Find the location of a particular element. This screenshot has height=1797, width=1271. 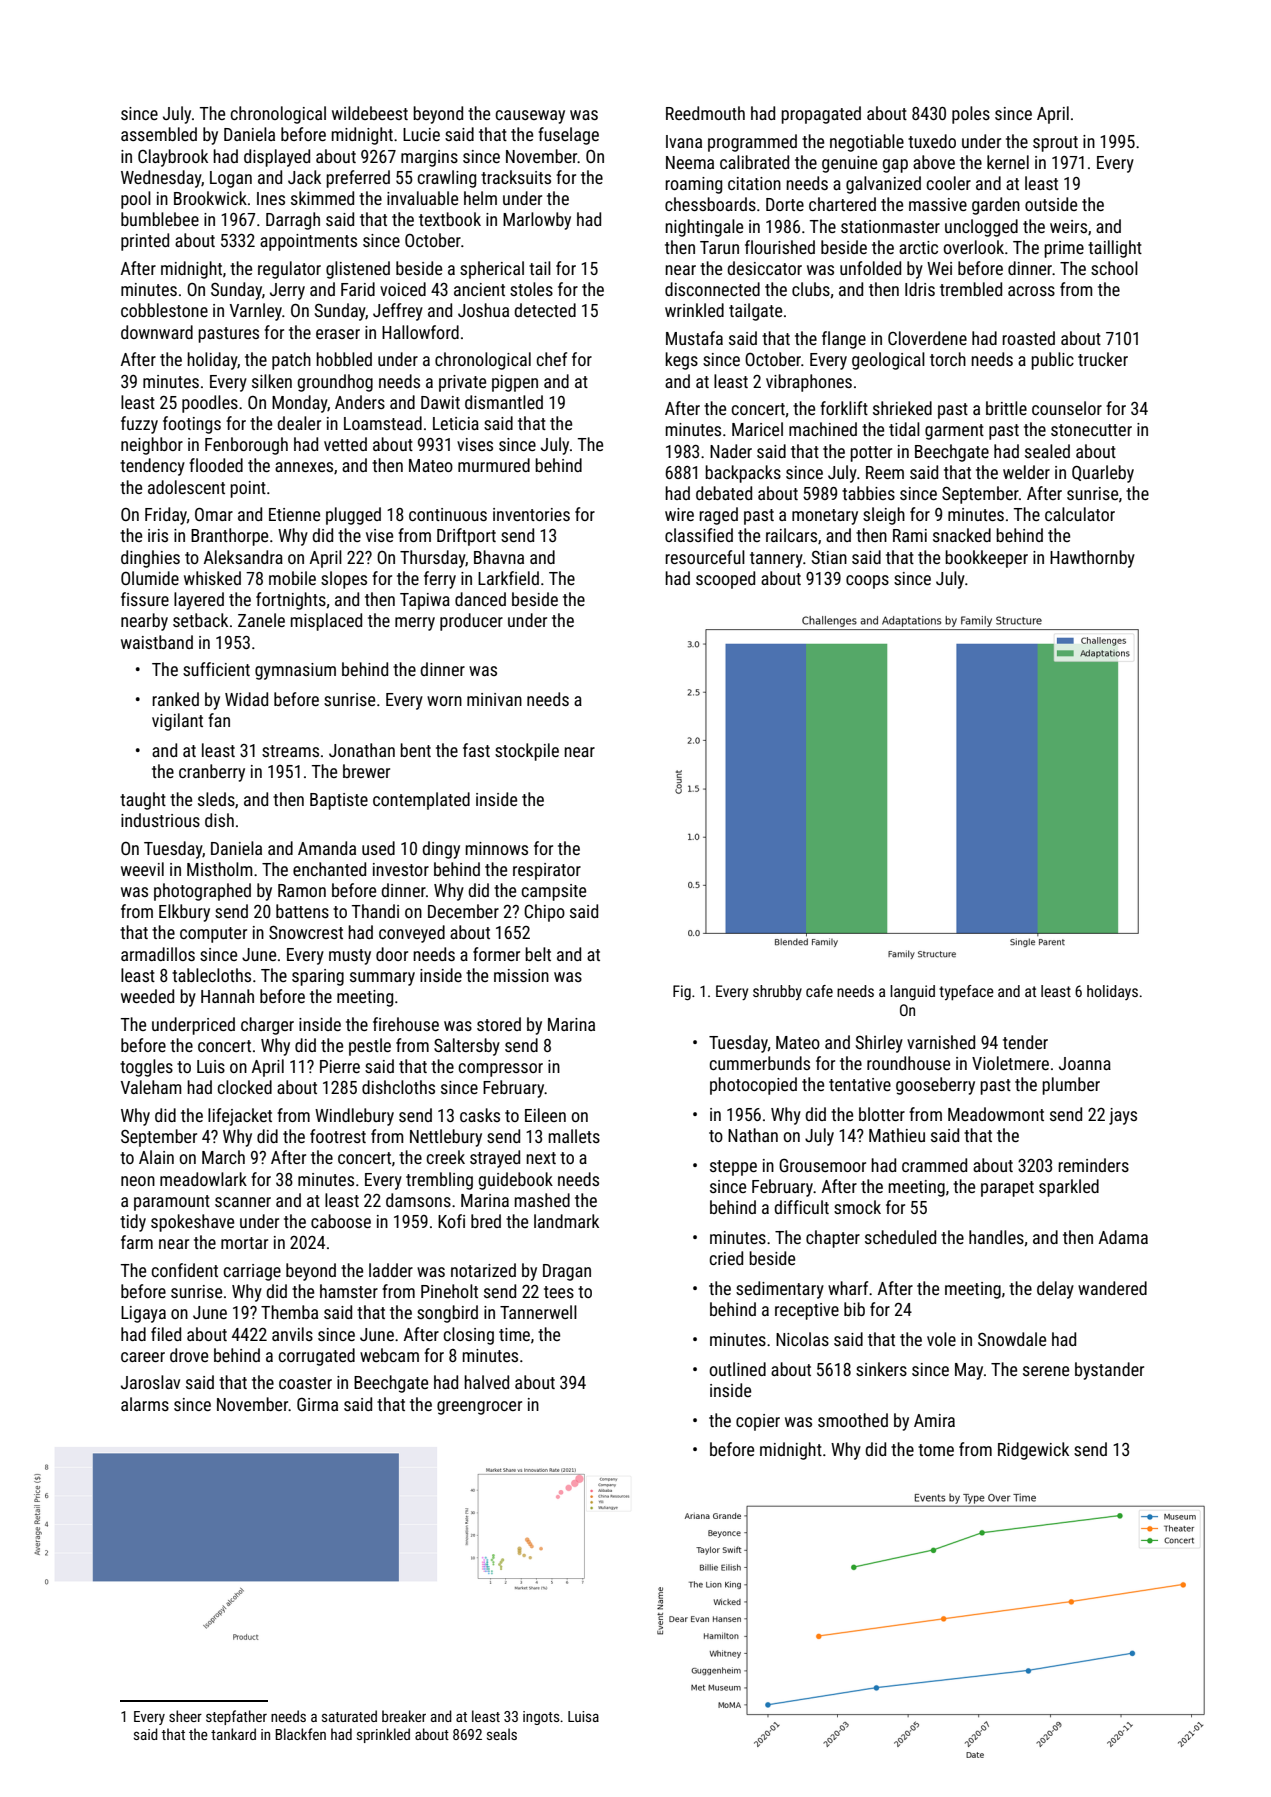

contemplated is located at coordinates (421, 801).
